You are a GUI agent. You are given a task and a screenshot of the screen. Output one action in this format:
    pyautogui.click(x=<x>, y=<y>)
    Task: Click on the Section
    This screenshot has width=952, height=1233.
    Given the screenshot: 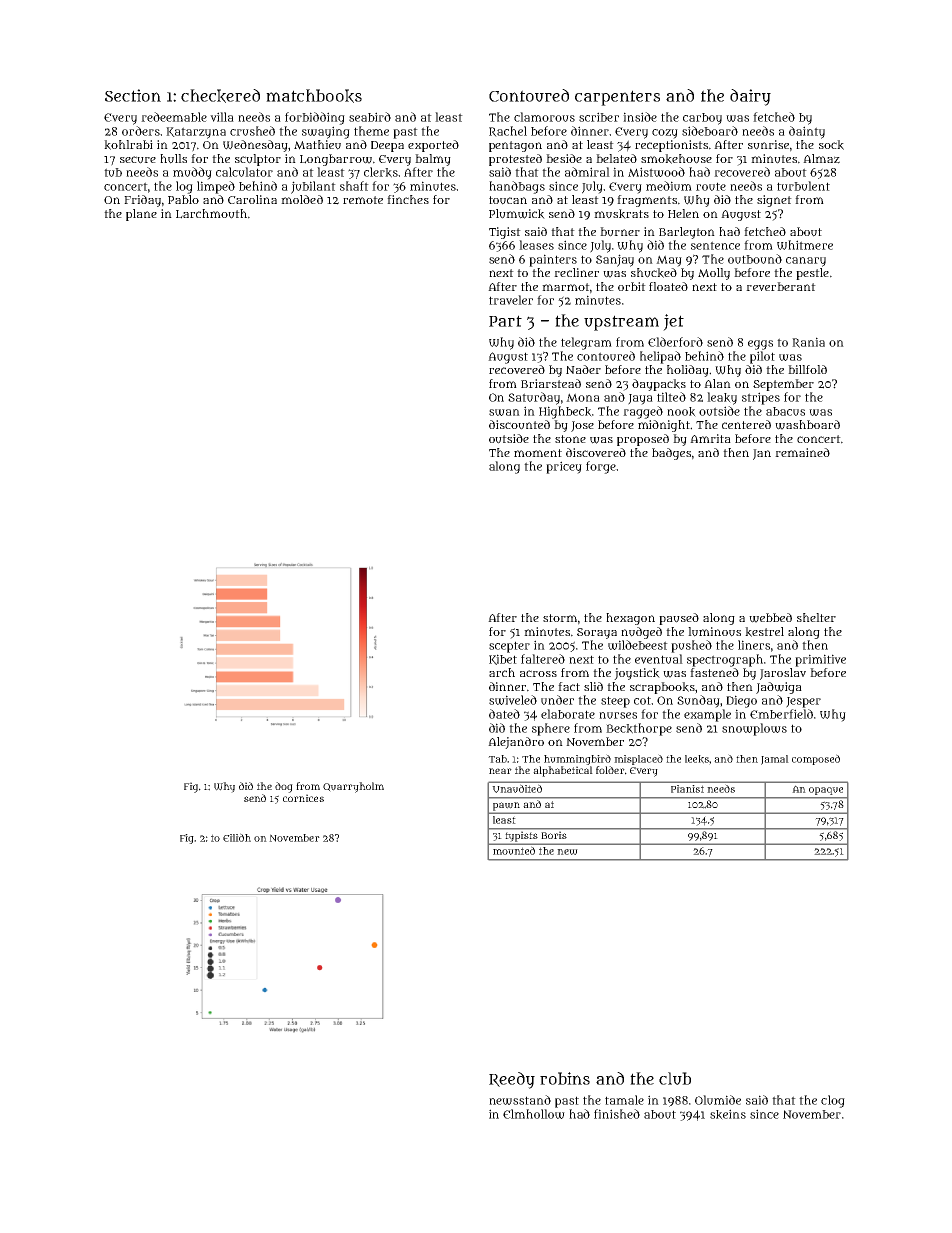 What is the action you would take?
    pyautogui.click(x=133, y=95)
